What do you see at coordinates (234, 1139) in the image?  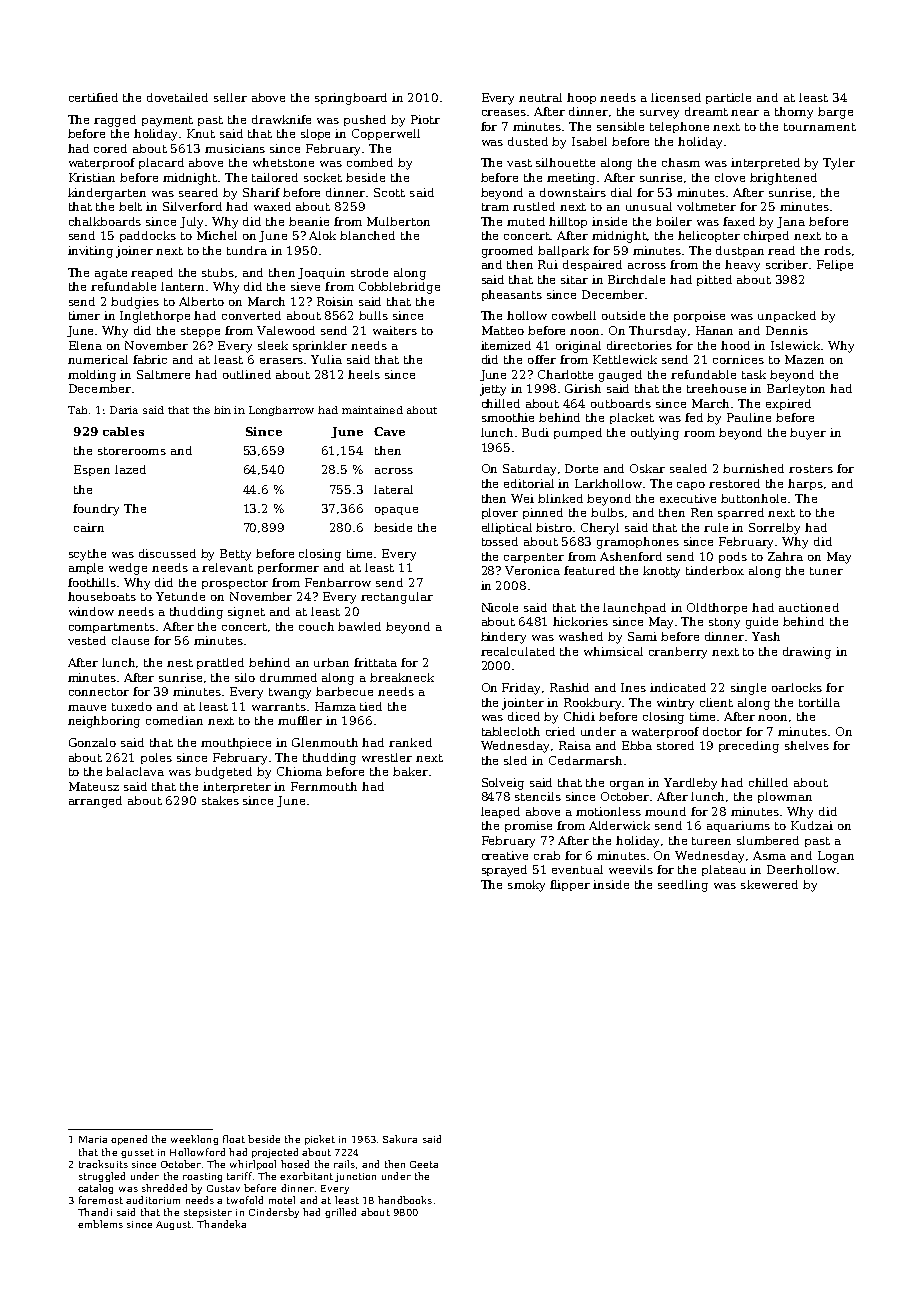 I see `float` at bounding box center [234, 1139].
